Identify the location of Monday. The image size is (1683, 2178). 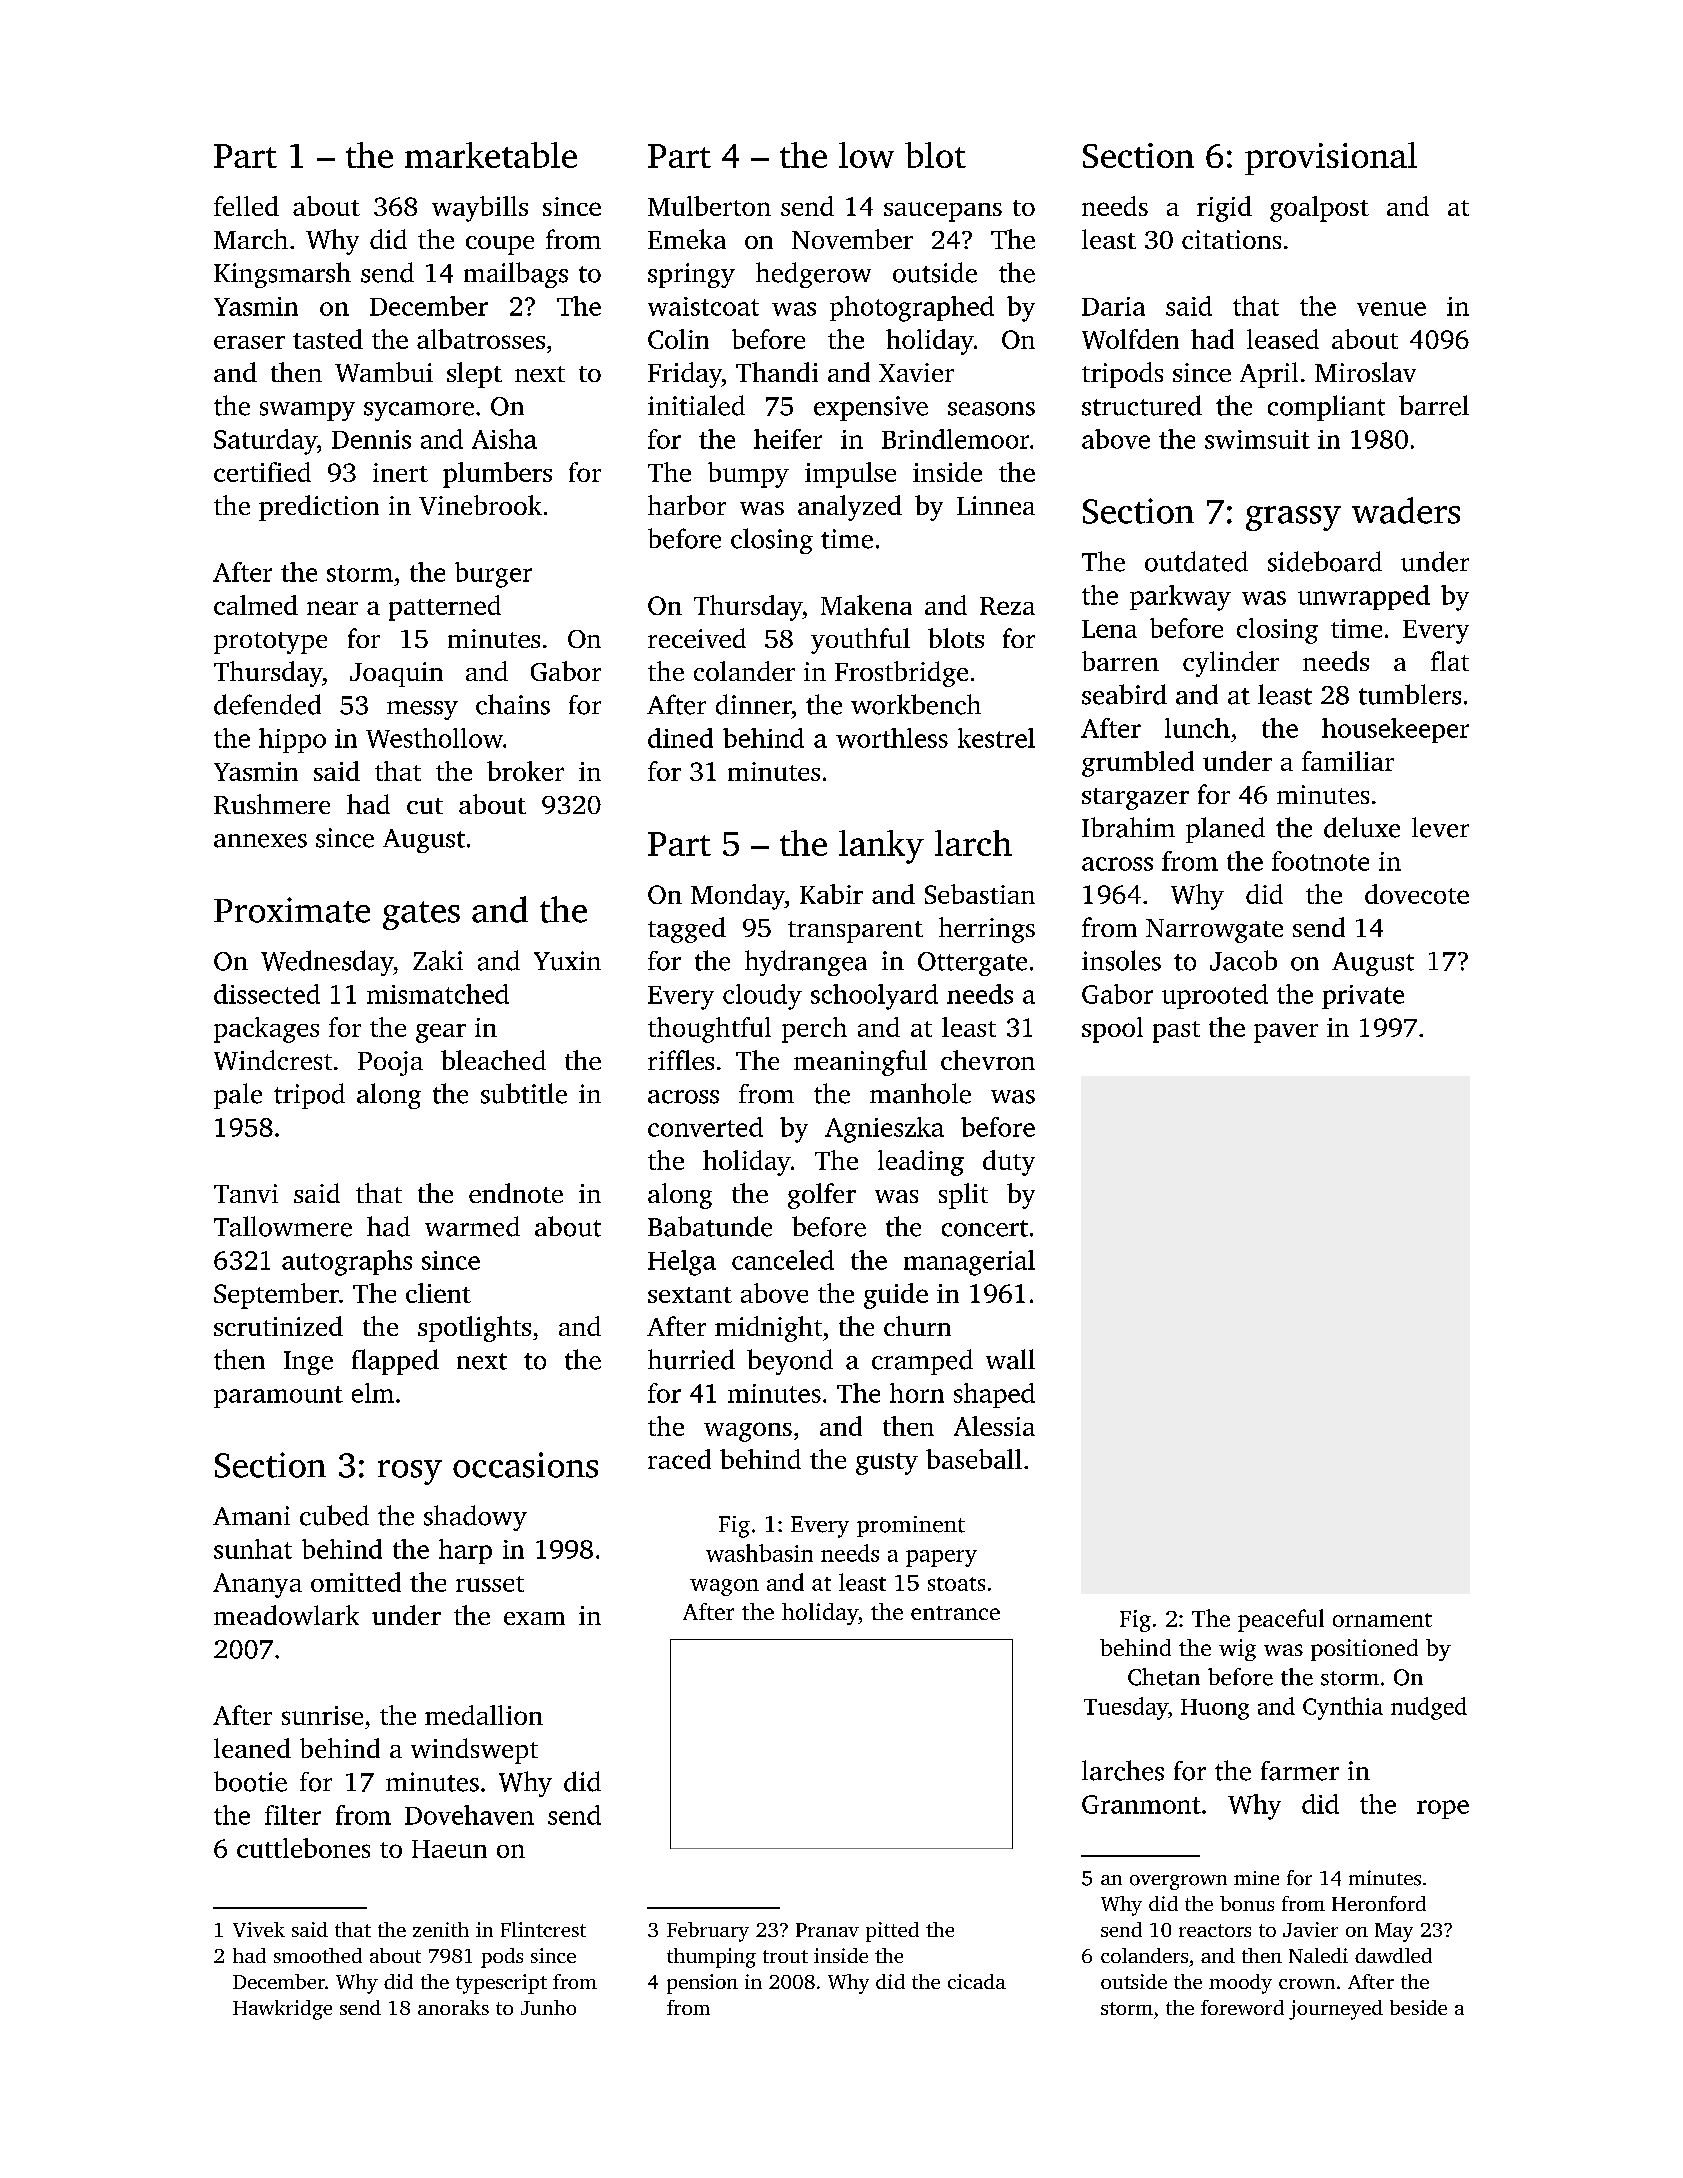
(738, 897).
